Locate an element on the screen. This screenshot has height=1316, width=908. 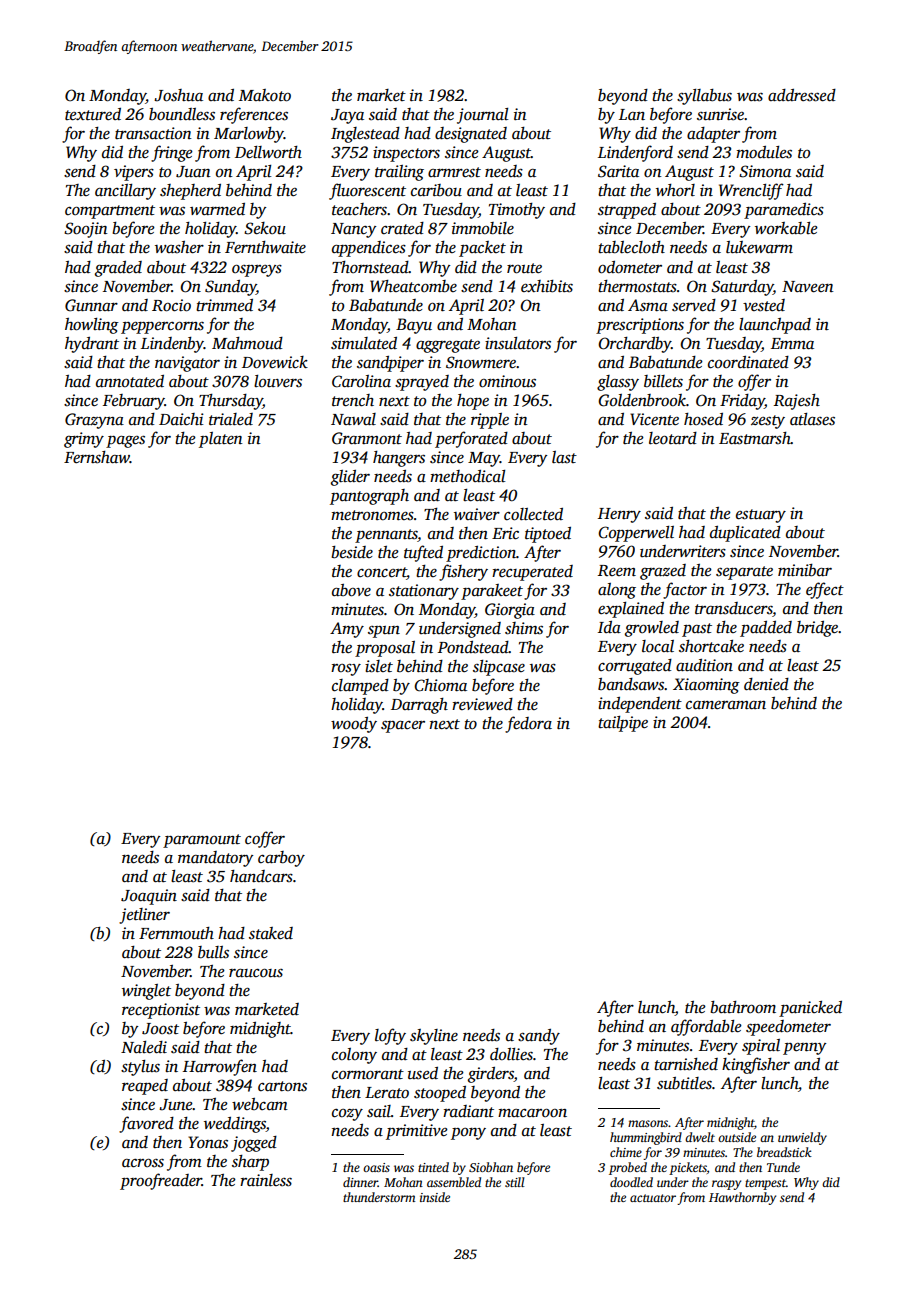
fishery is located at coordinates (463, 572).
